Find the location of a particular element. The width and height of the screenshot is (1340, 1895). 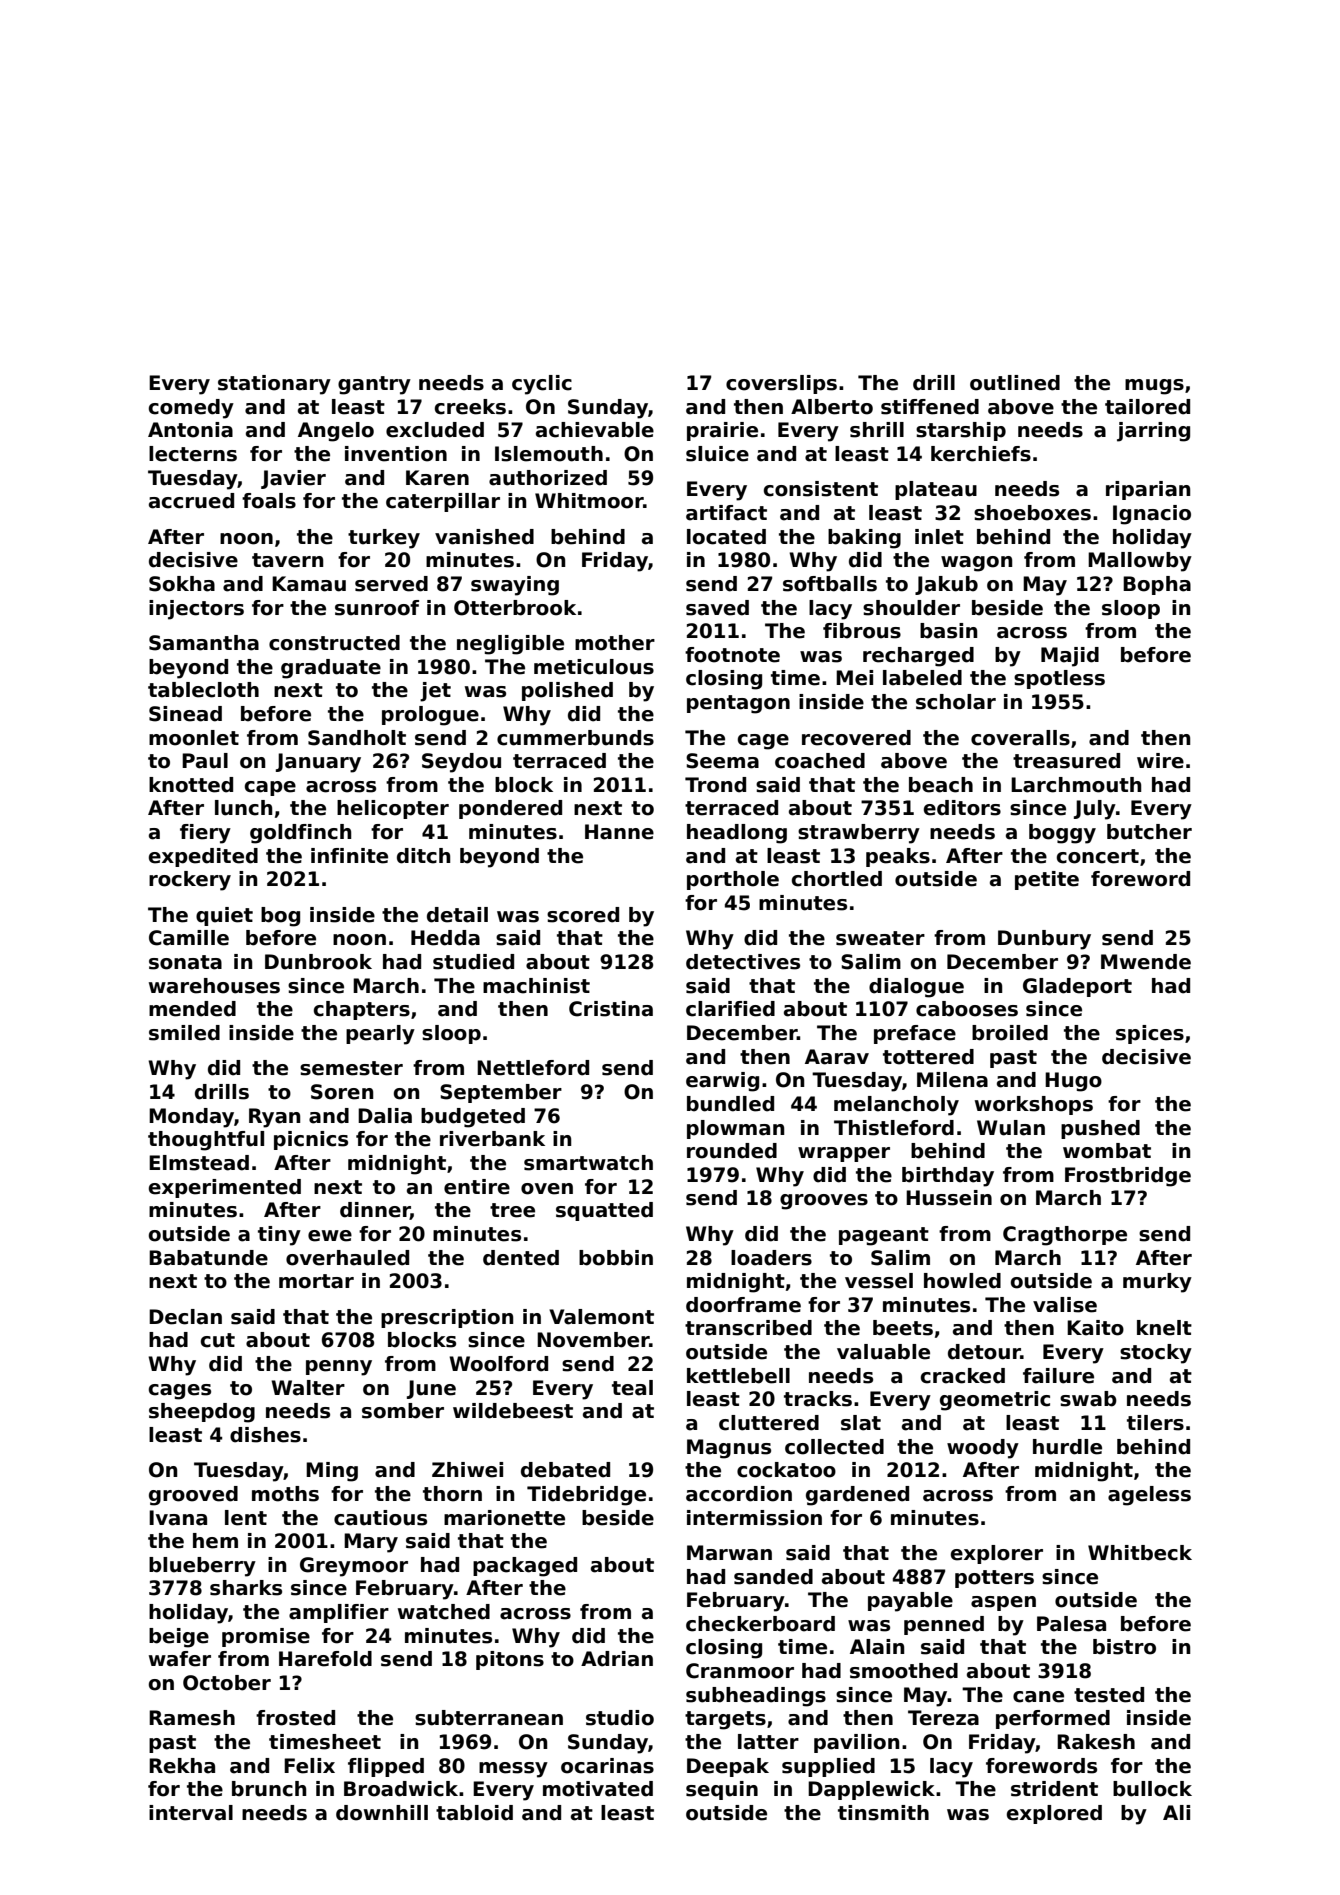

machinist is located at coordinates (536, 986).
